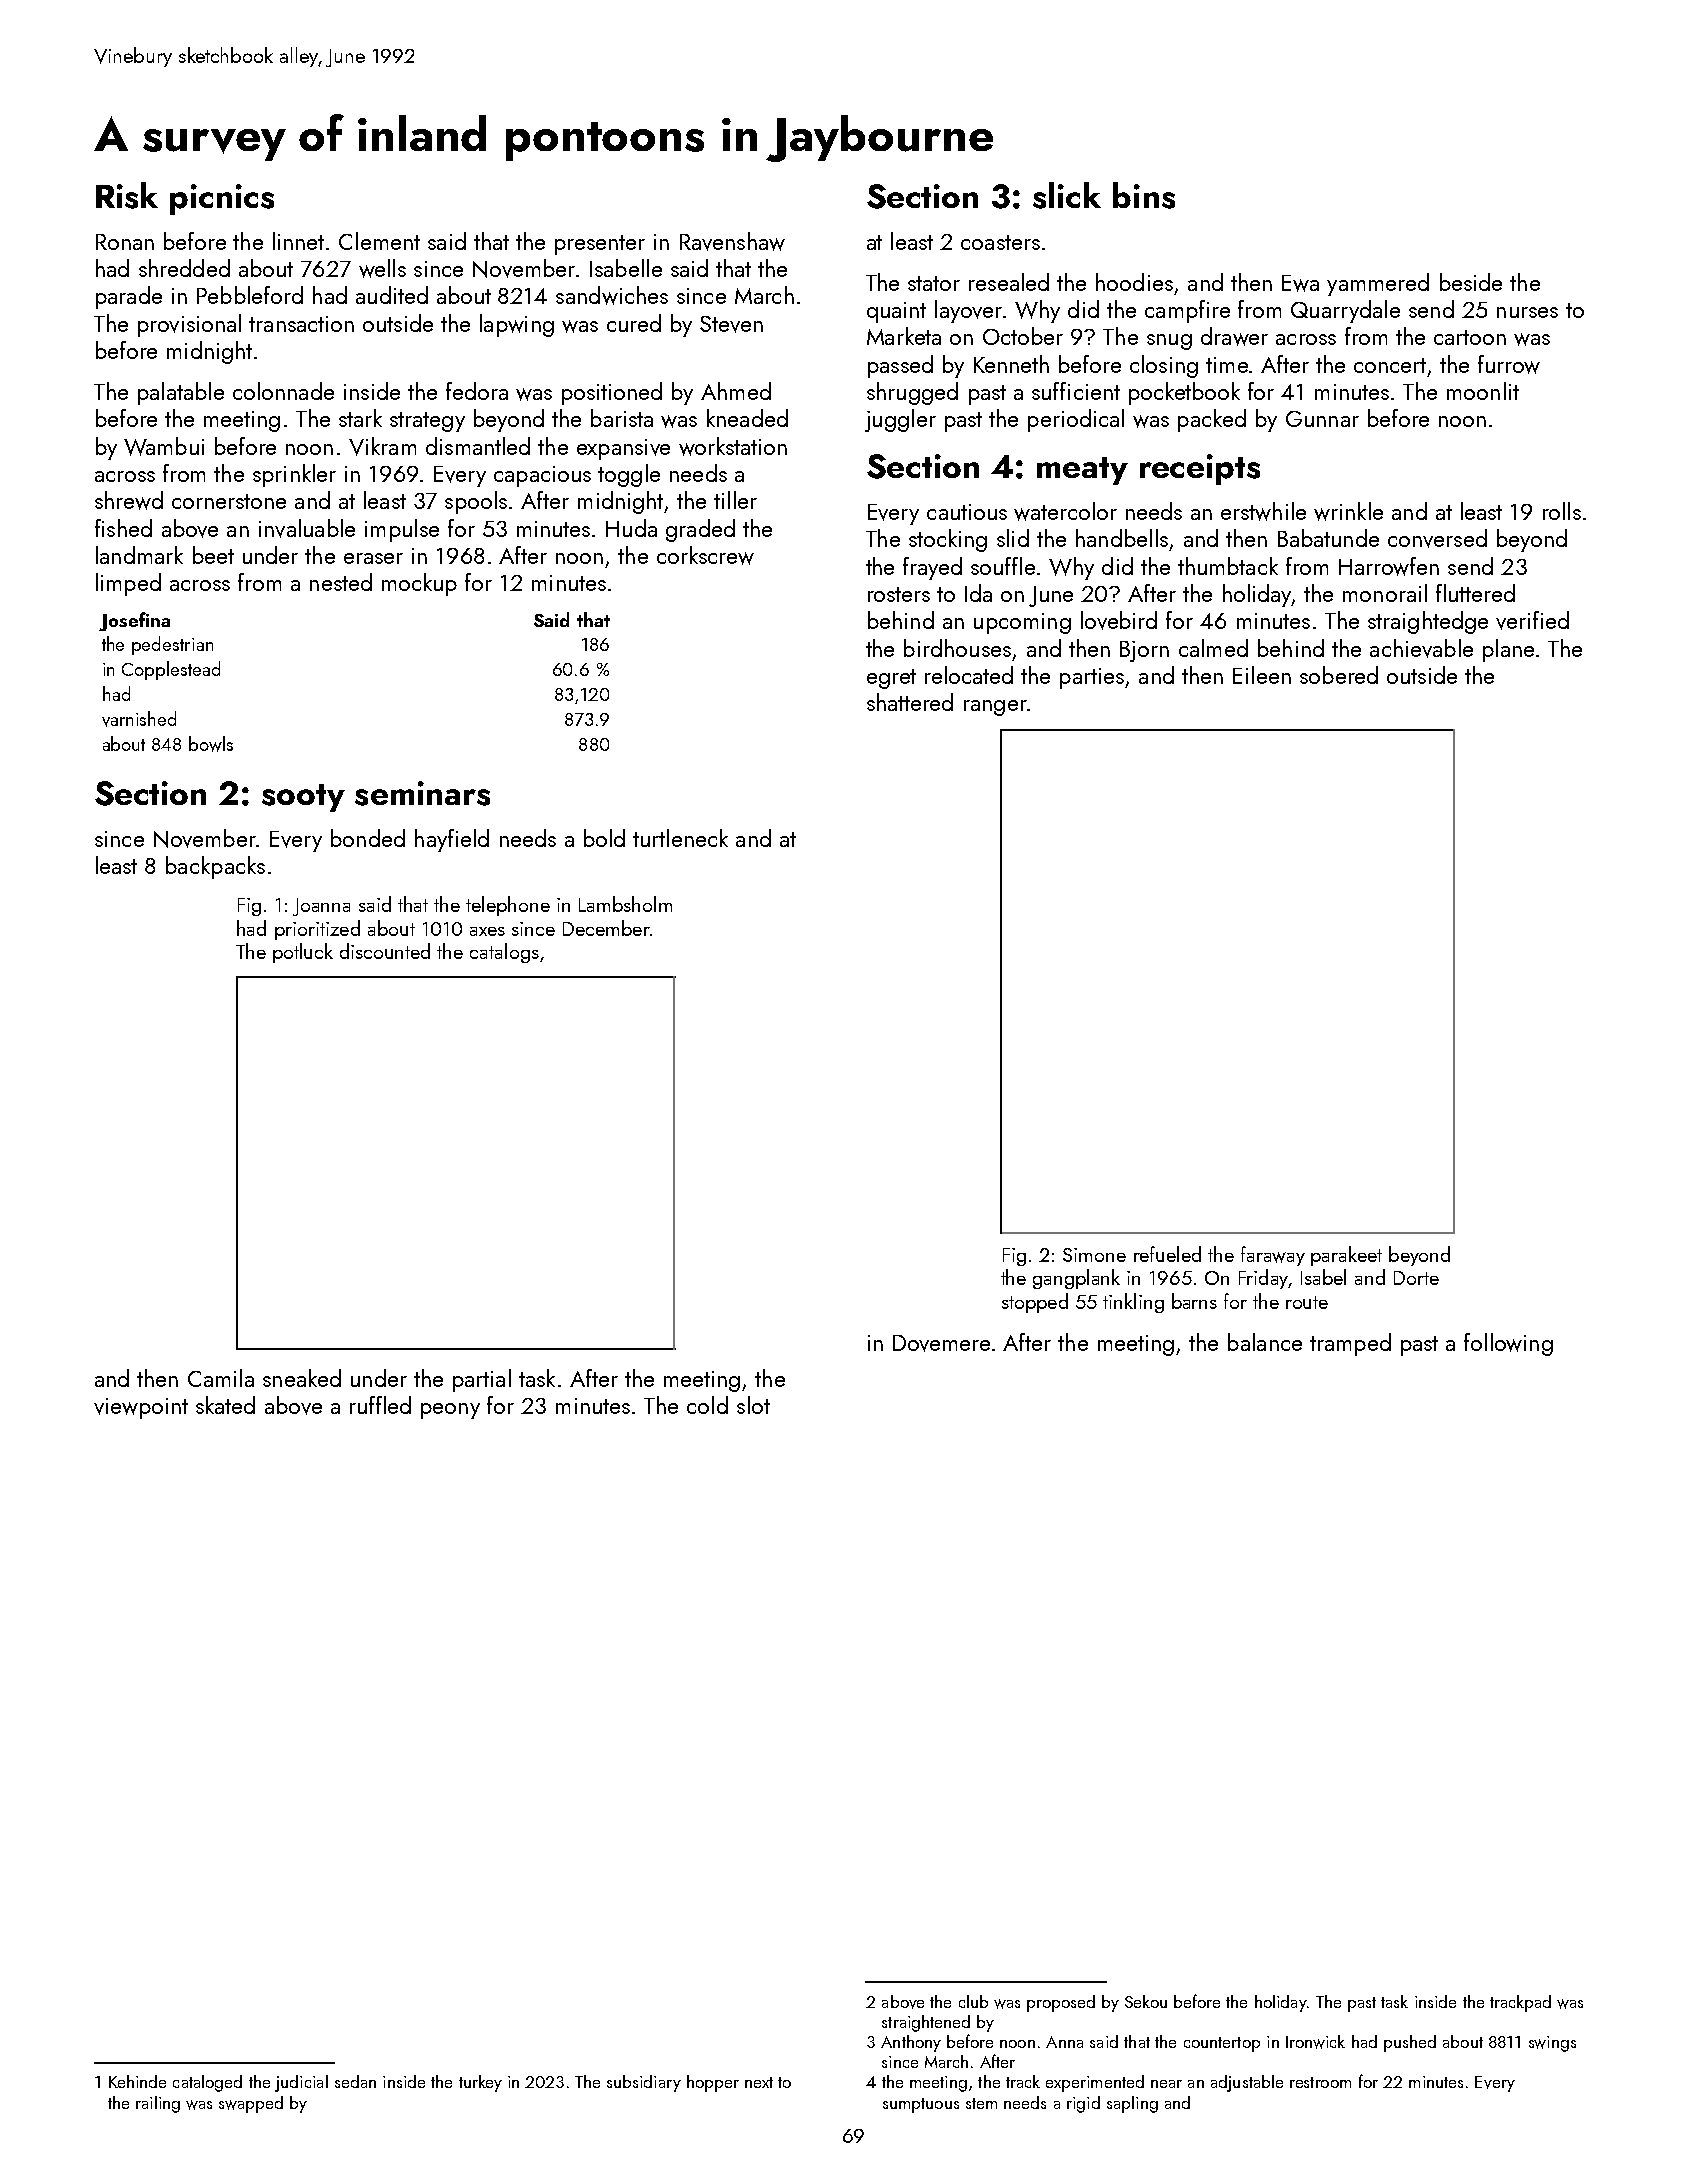 Image resolution: width=1683 pixels, height=2178 pixels. What do you see at coordinates (294, 475) in the document?
I see `sprinkler` at bounding box center [294, 475].
